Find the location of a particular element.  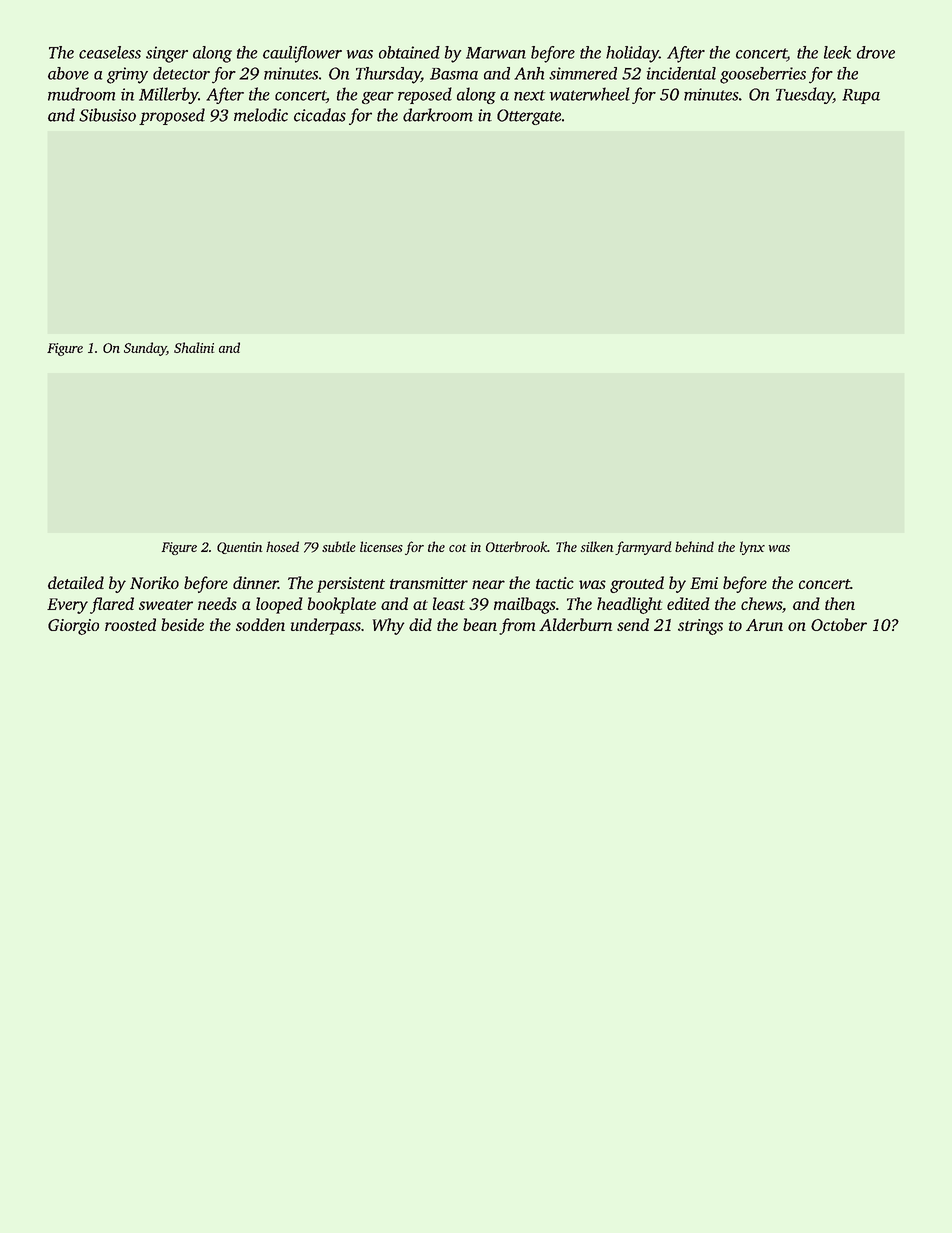

Sibusiso is located at coordinates (107, 115).
